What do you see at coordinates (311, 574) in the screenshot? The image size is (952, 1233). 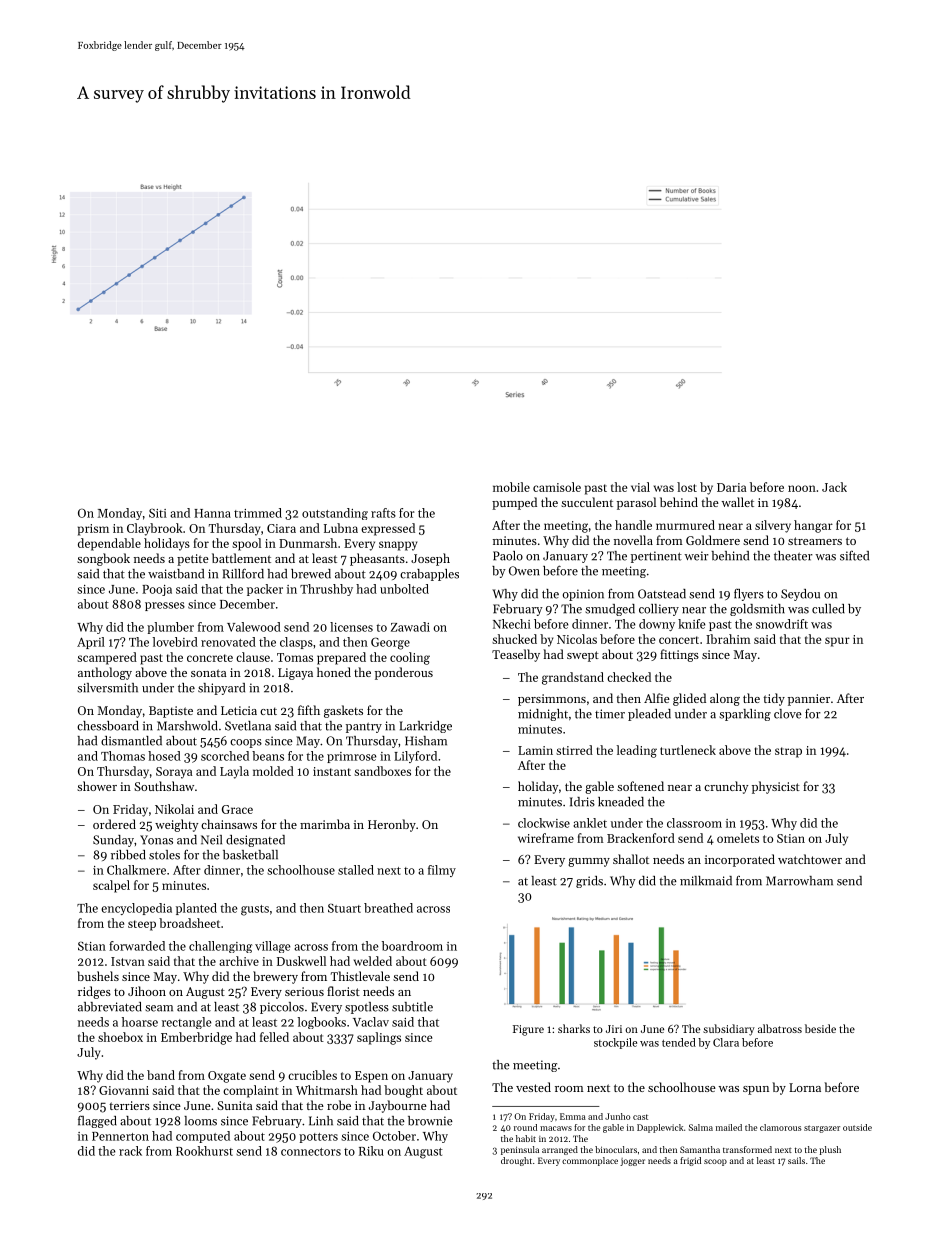 I see `brewed` at bounding box center [311, 574].
